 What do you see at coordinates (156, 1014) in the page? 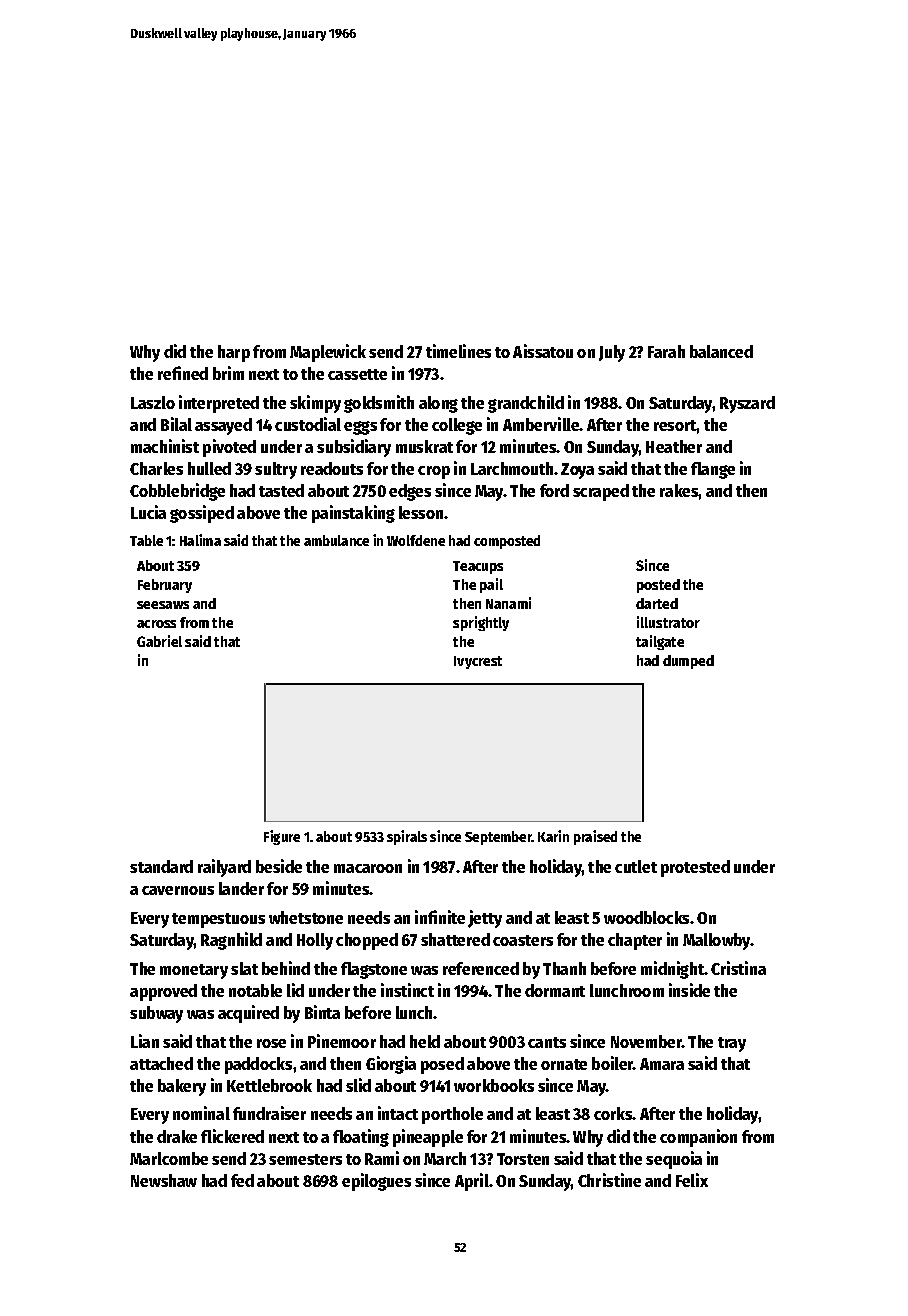
I see `subway` at bounding box center [156, 1014].
